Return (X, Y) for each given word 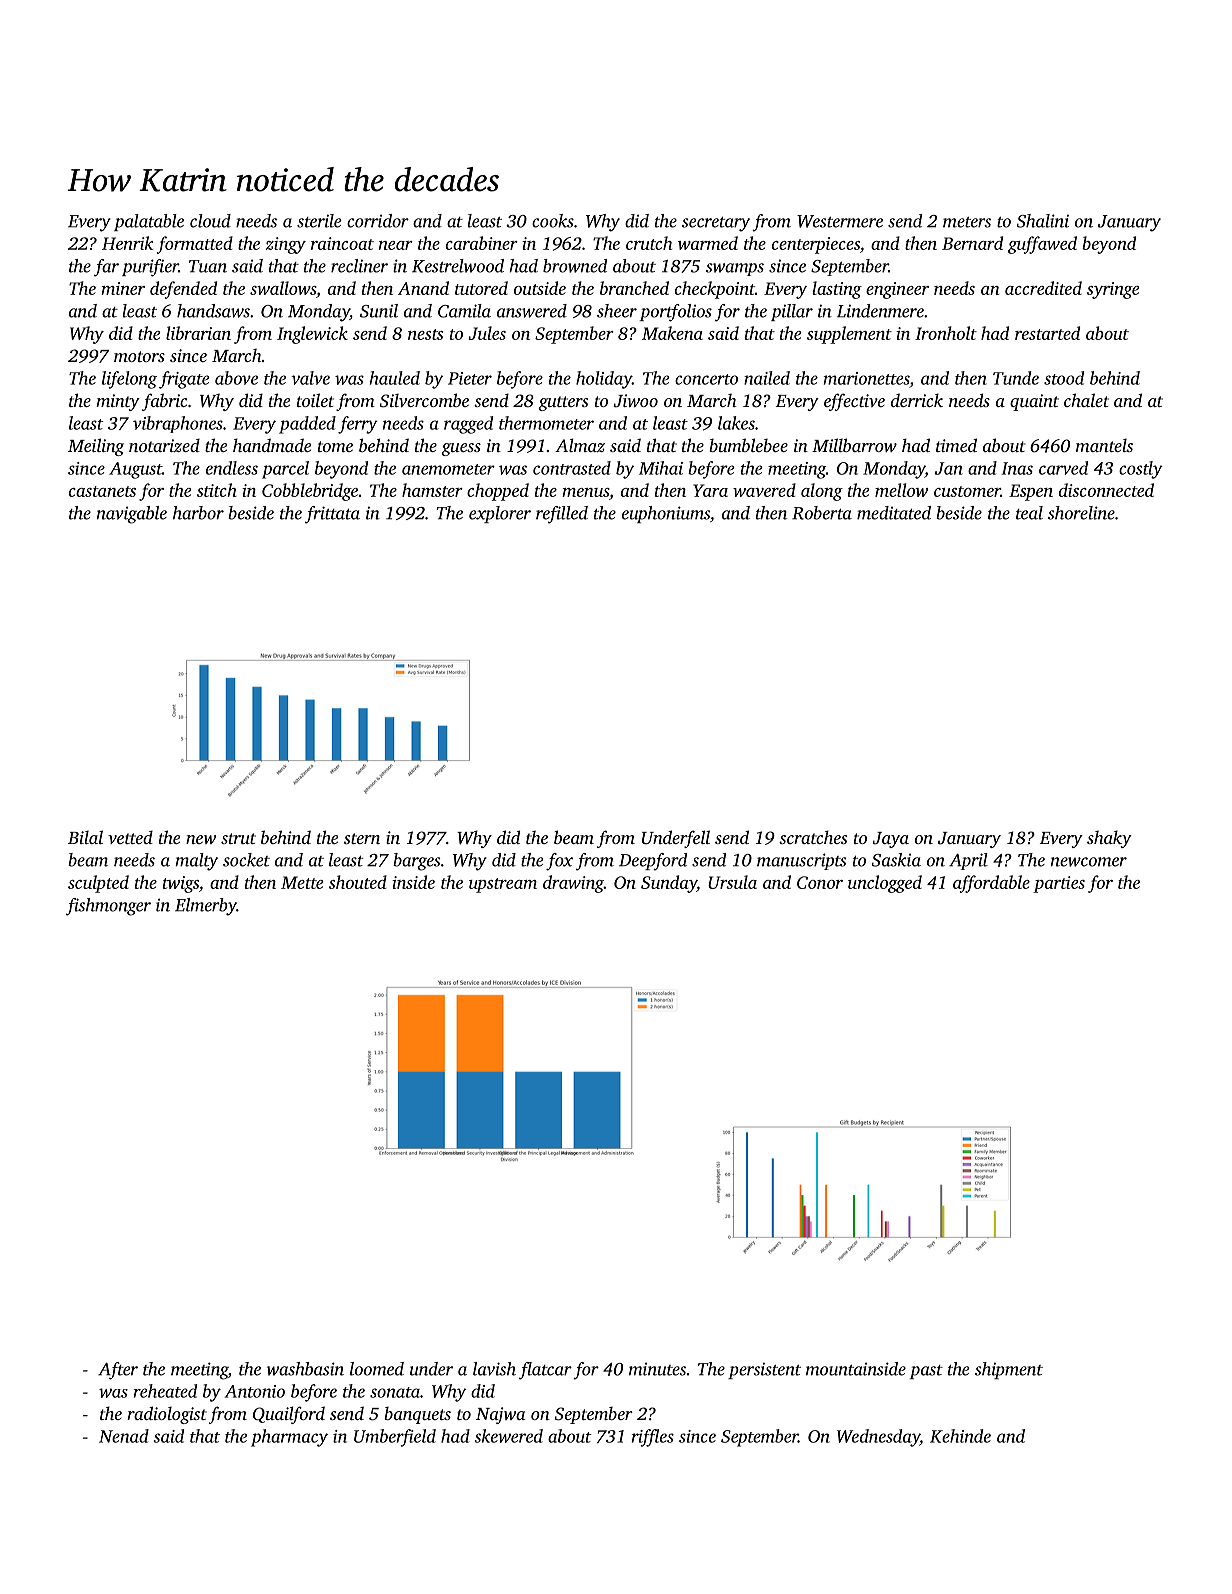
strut (238, 838)
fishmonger (108, 907)
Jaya (891, 840)
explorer (500, 514)
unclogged (885, 884)
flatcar (545, 1371)
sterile (319, 221)
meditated (894, 513)
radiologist (167, 1415)
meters (967, 222)
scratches (813, 837)
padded (307, 425)
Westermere (840, 221)
